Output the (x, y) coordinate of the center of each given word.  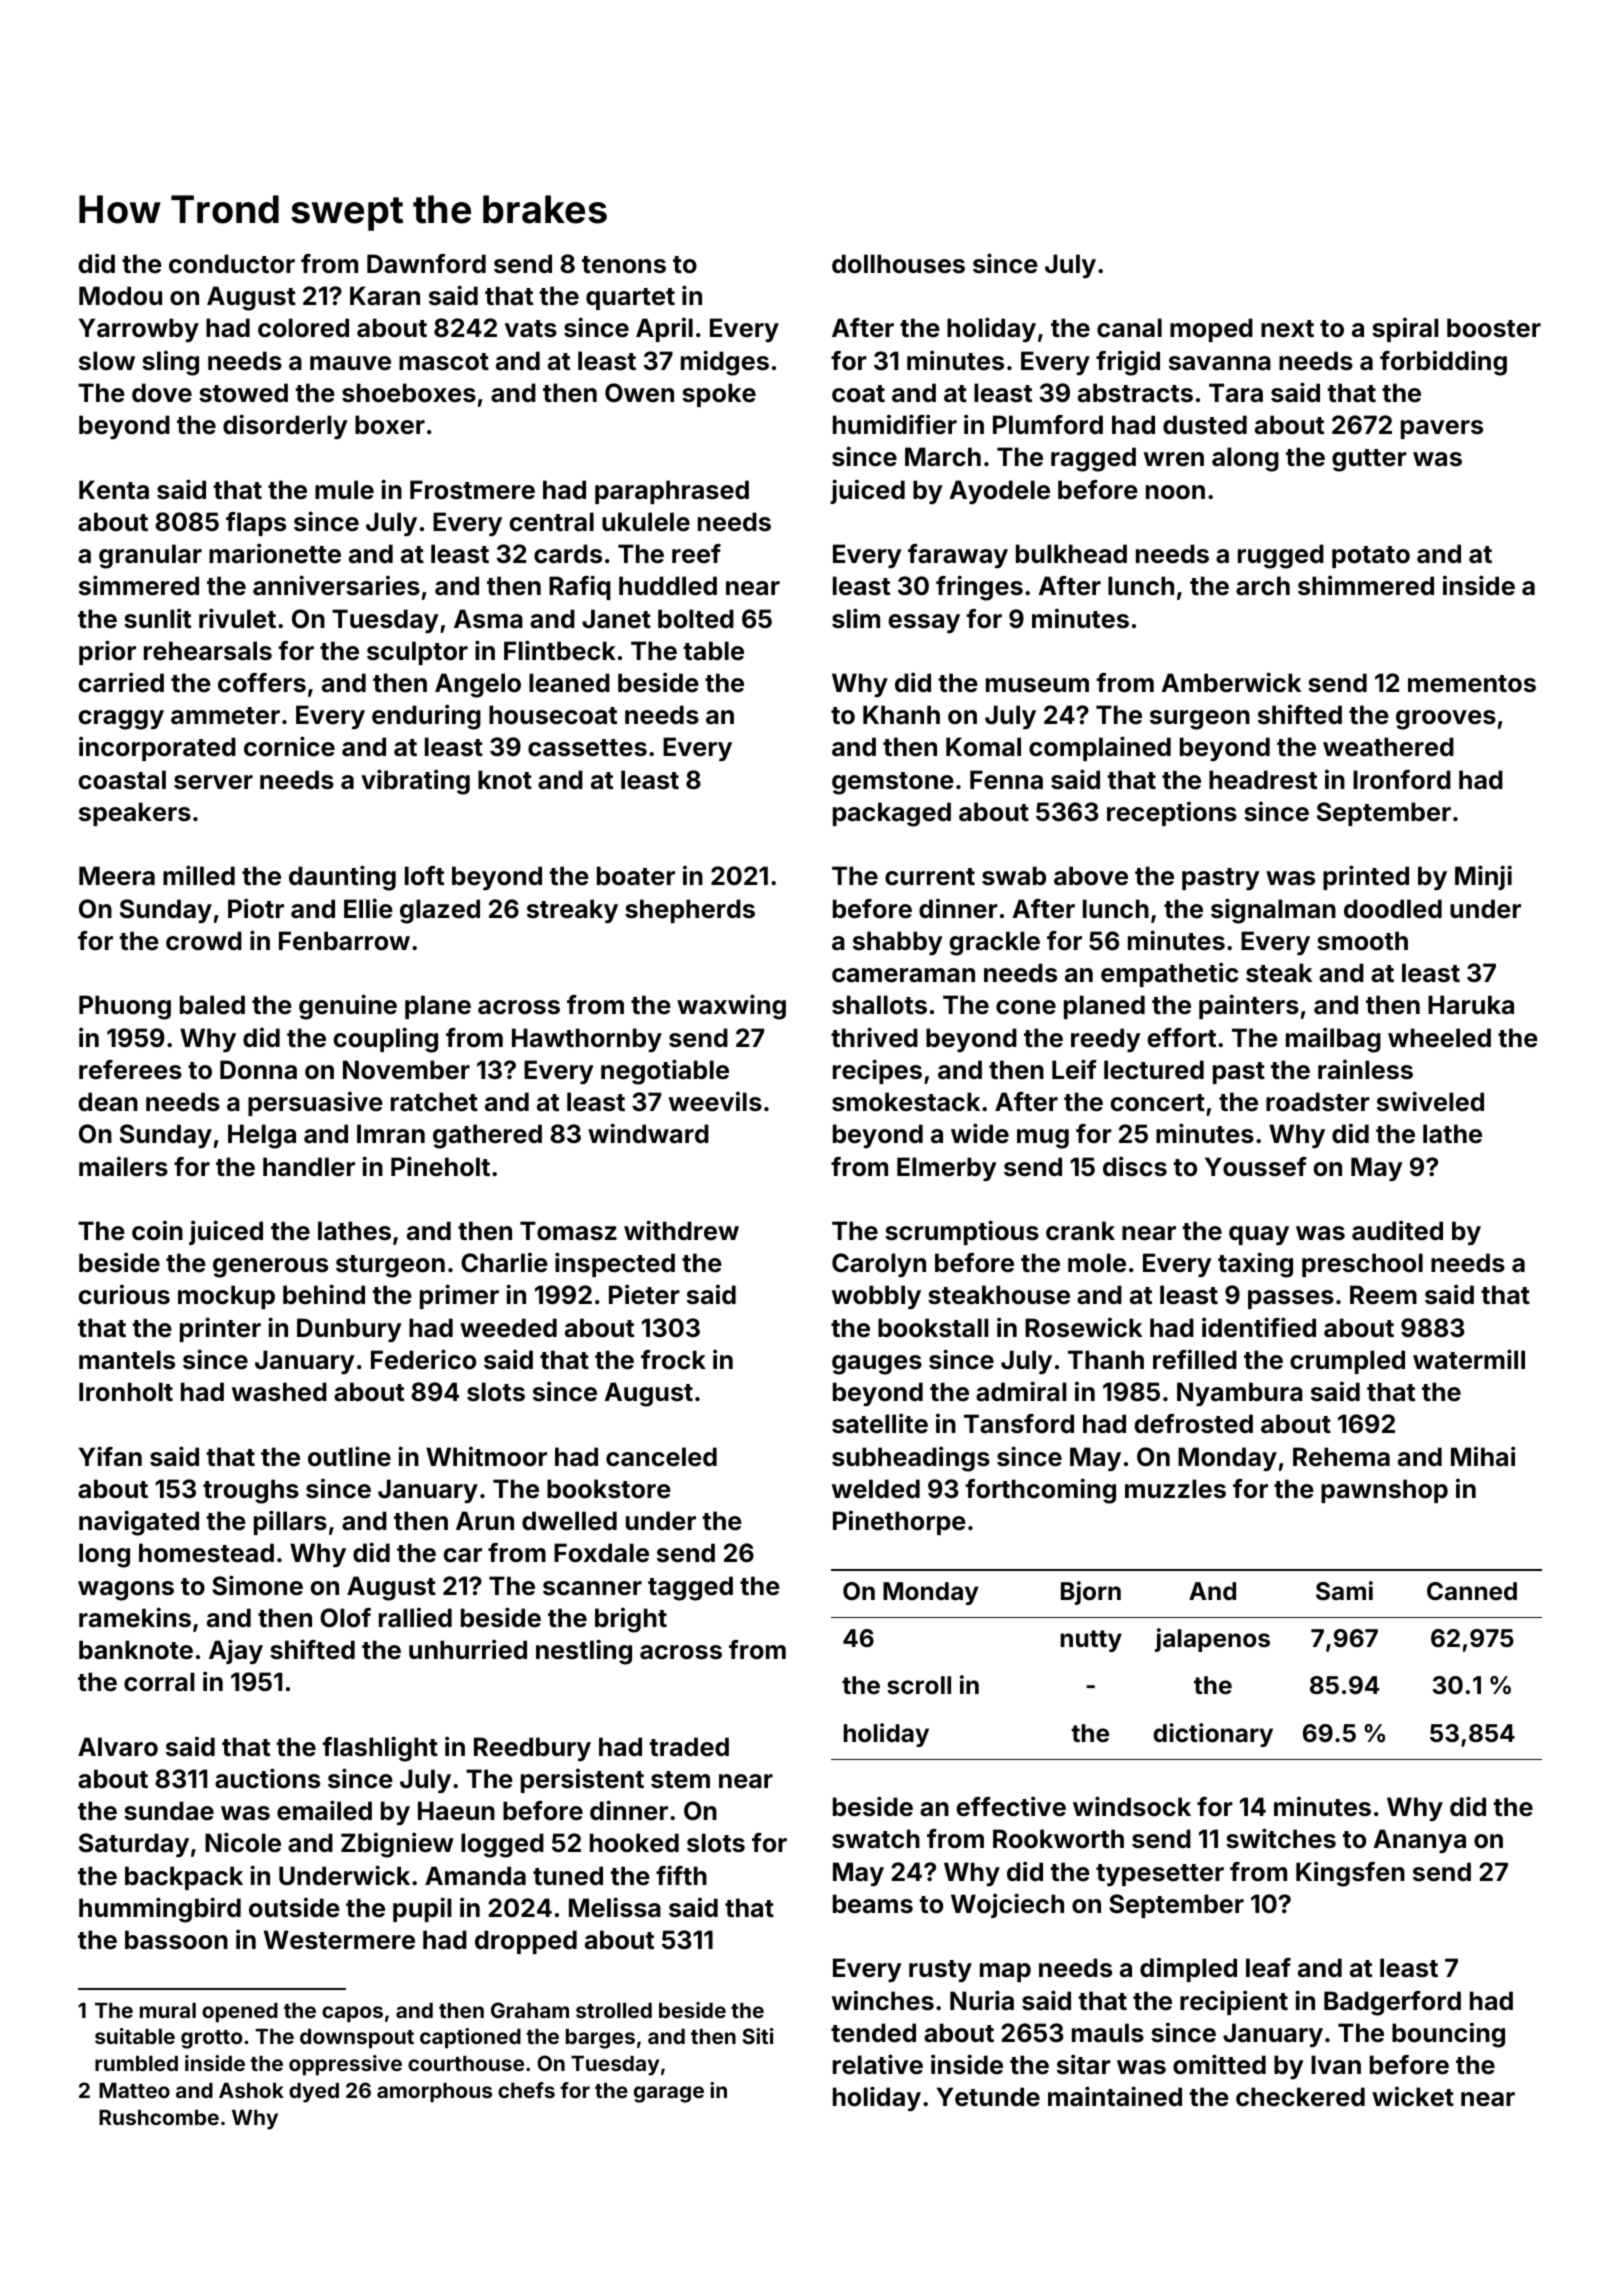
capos (352, 2014)
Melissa (615, 1907)
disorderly (285, 426)
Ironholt (126, 1392)
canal (1129, 328)
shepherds (690, 911)
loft (424, 876)
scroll (919, 1685)
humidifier (895, 424)
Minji (1483, 877)
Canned (1472, 1591)
